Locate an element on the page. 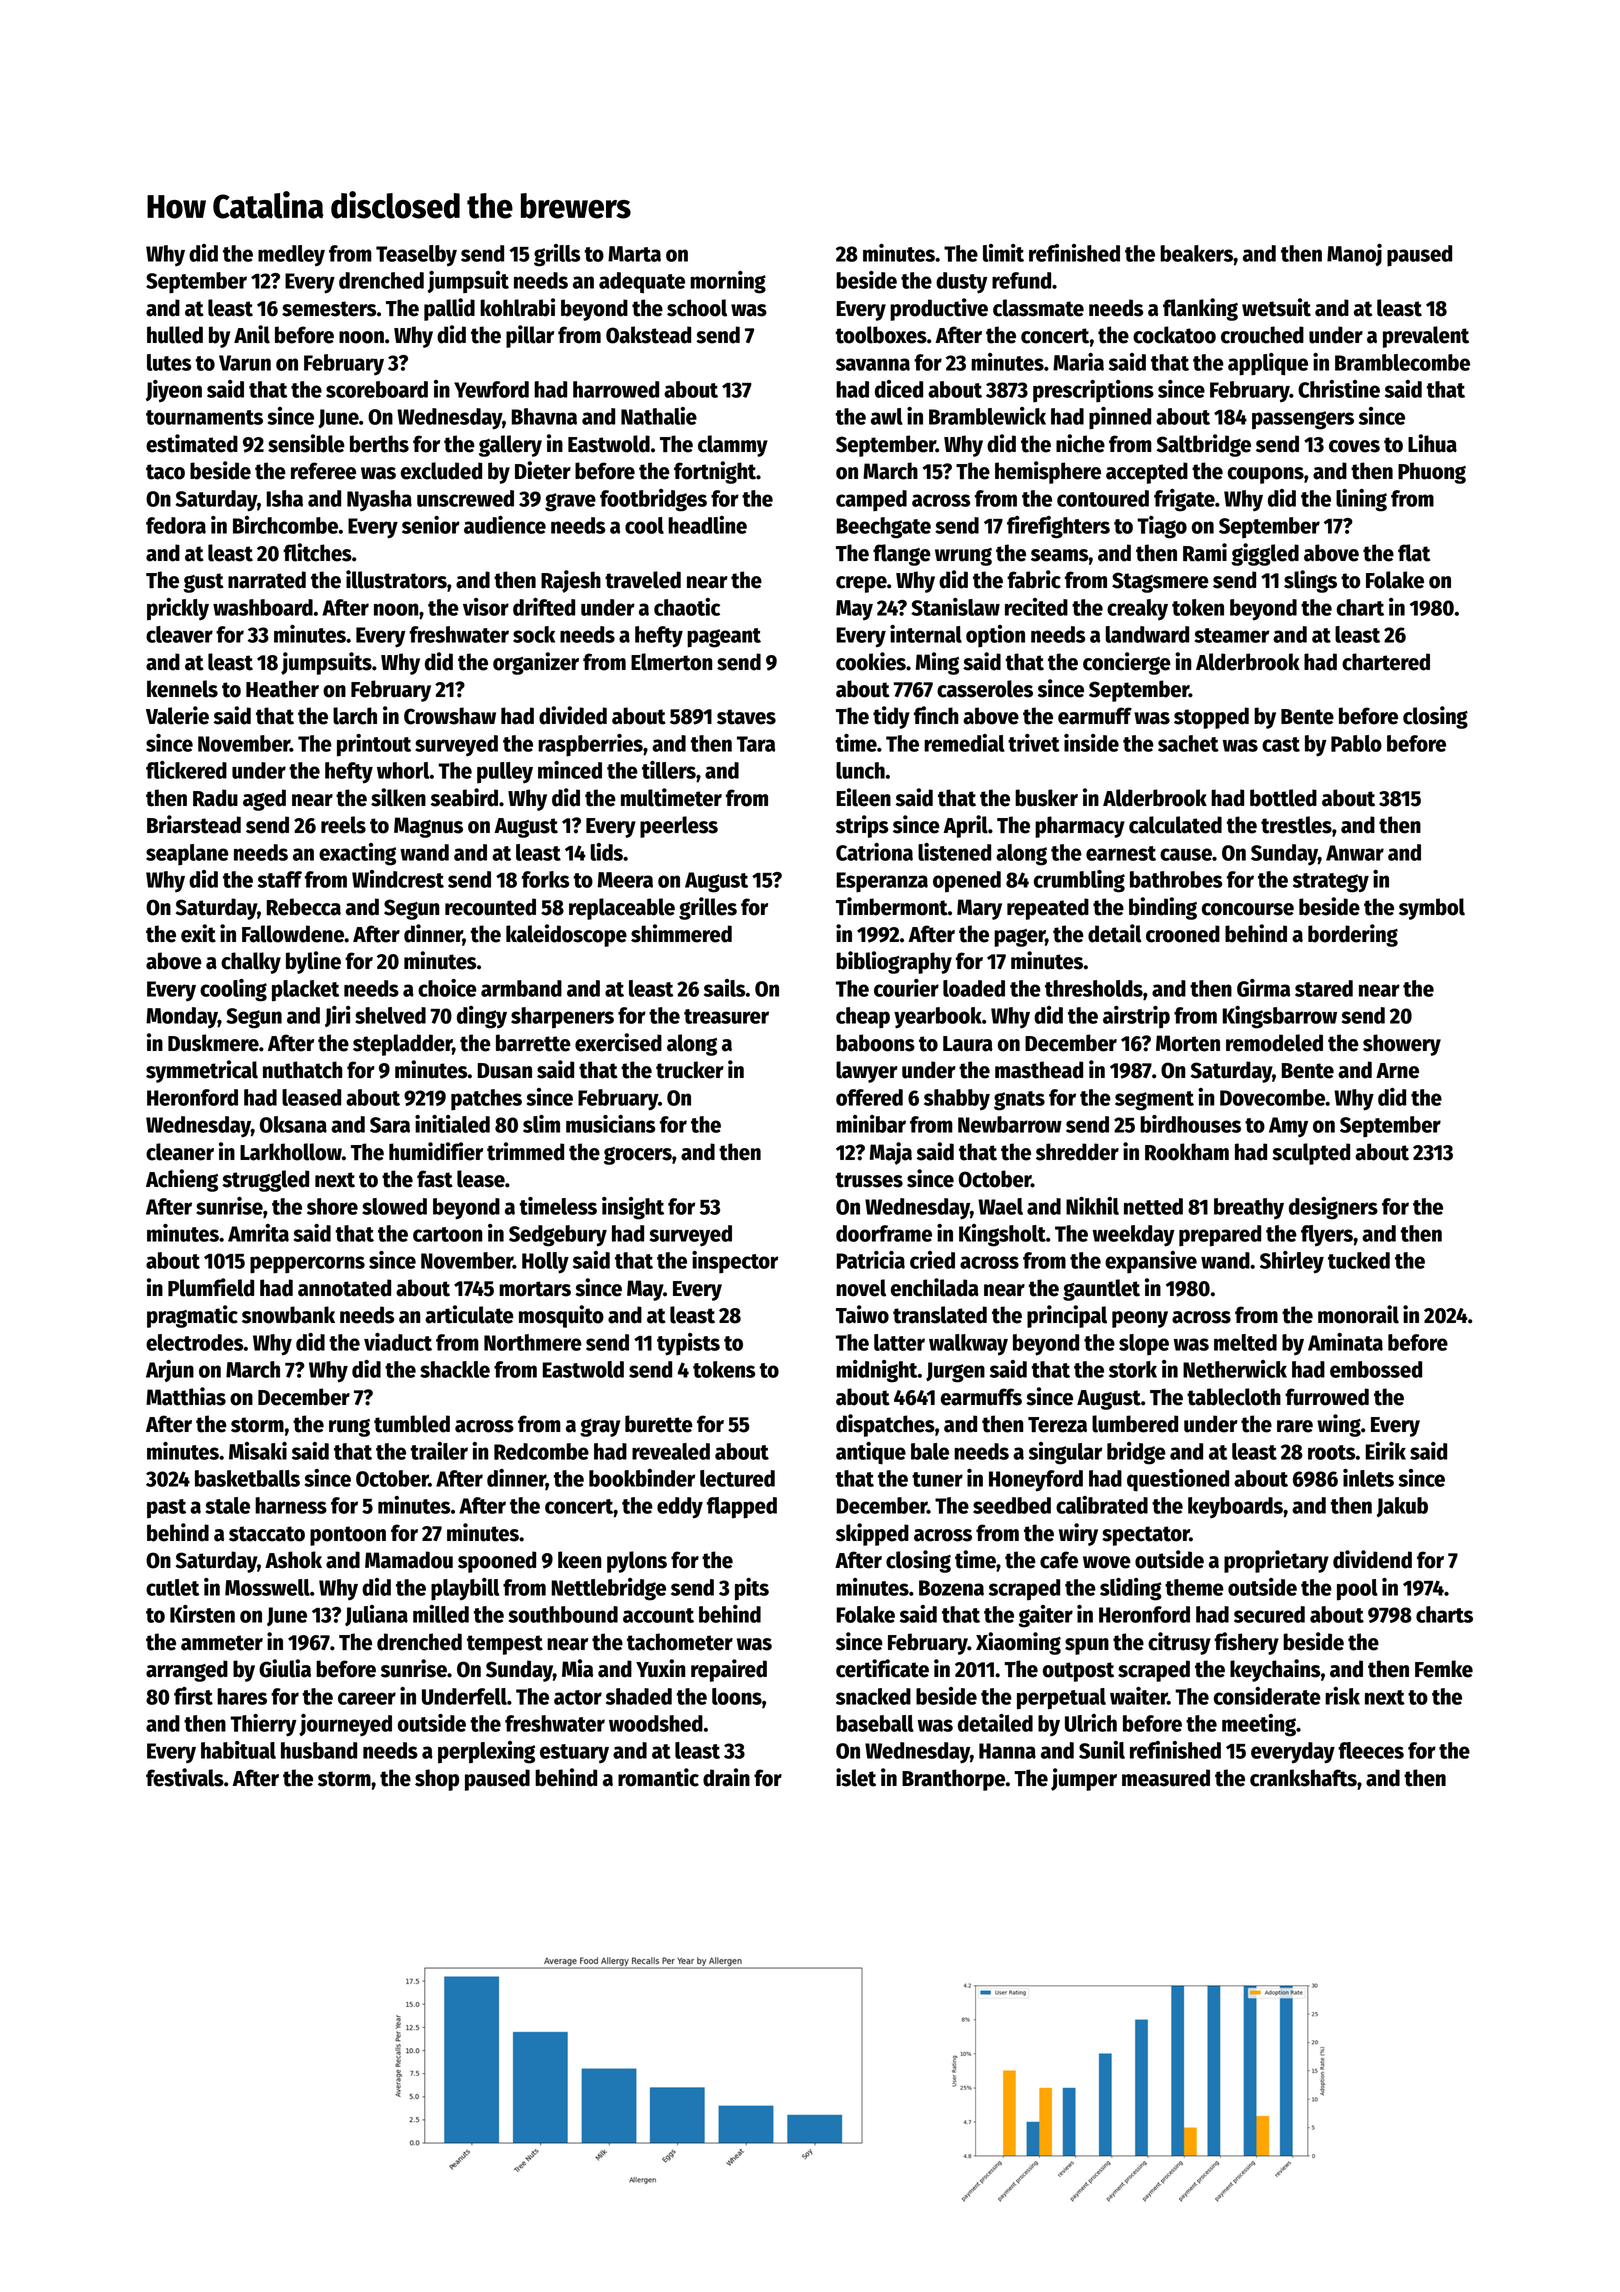 The height and width of the image is (2292, 1620). burette is located at coordinates (659, 1424).
